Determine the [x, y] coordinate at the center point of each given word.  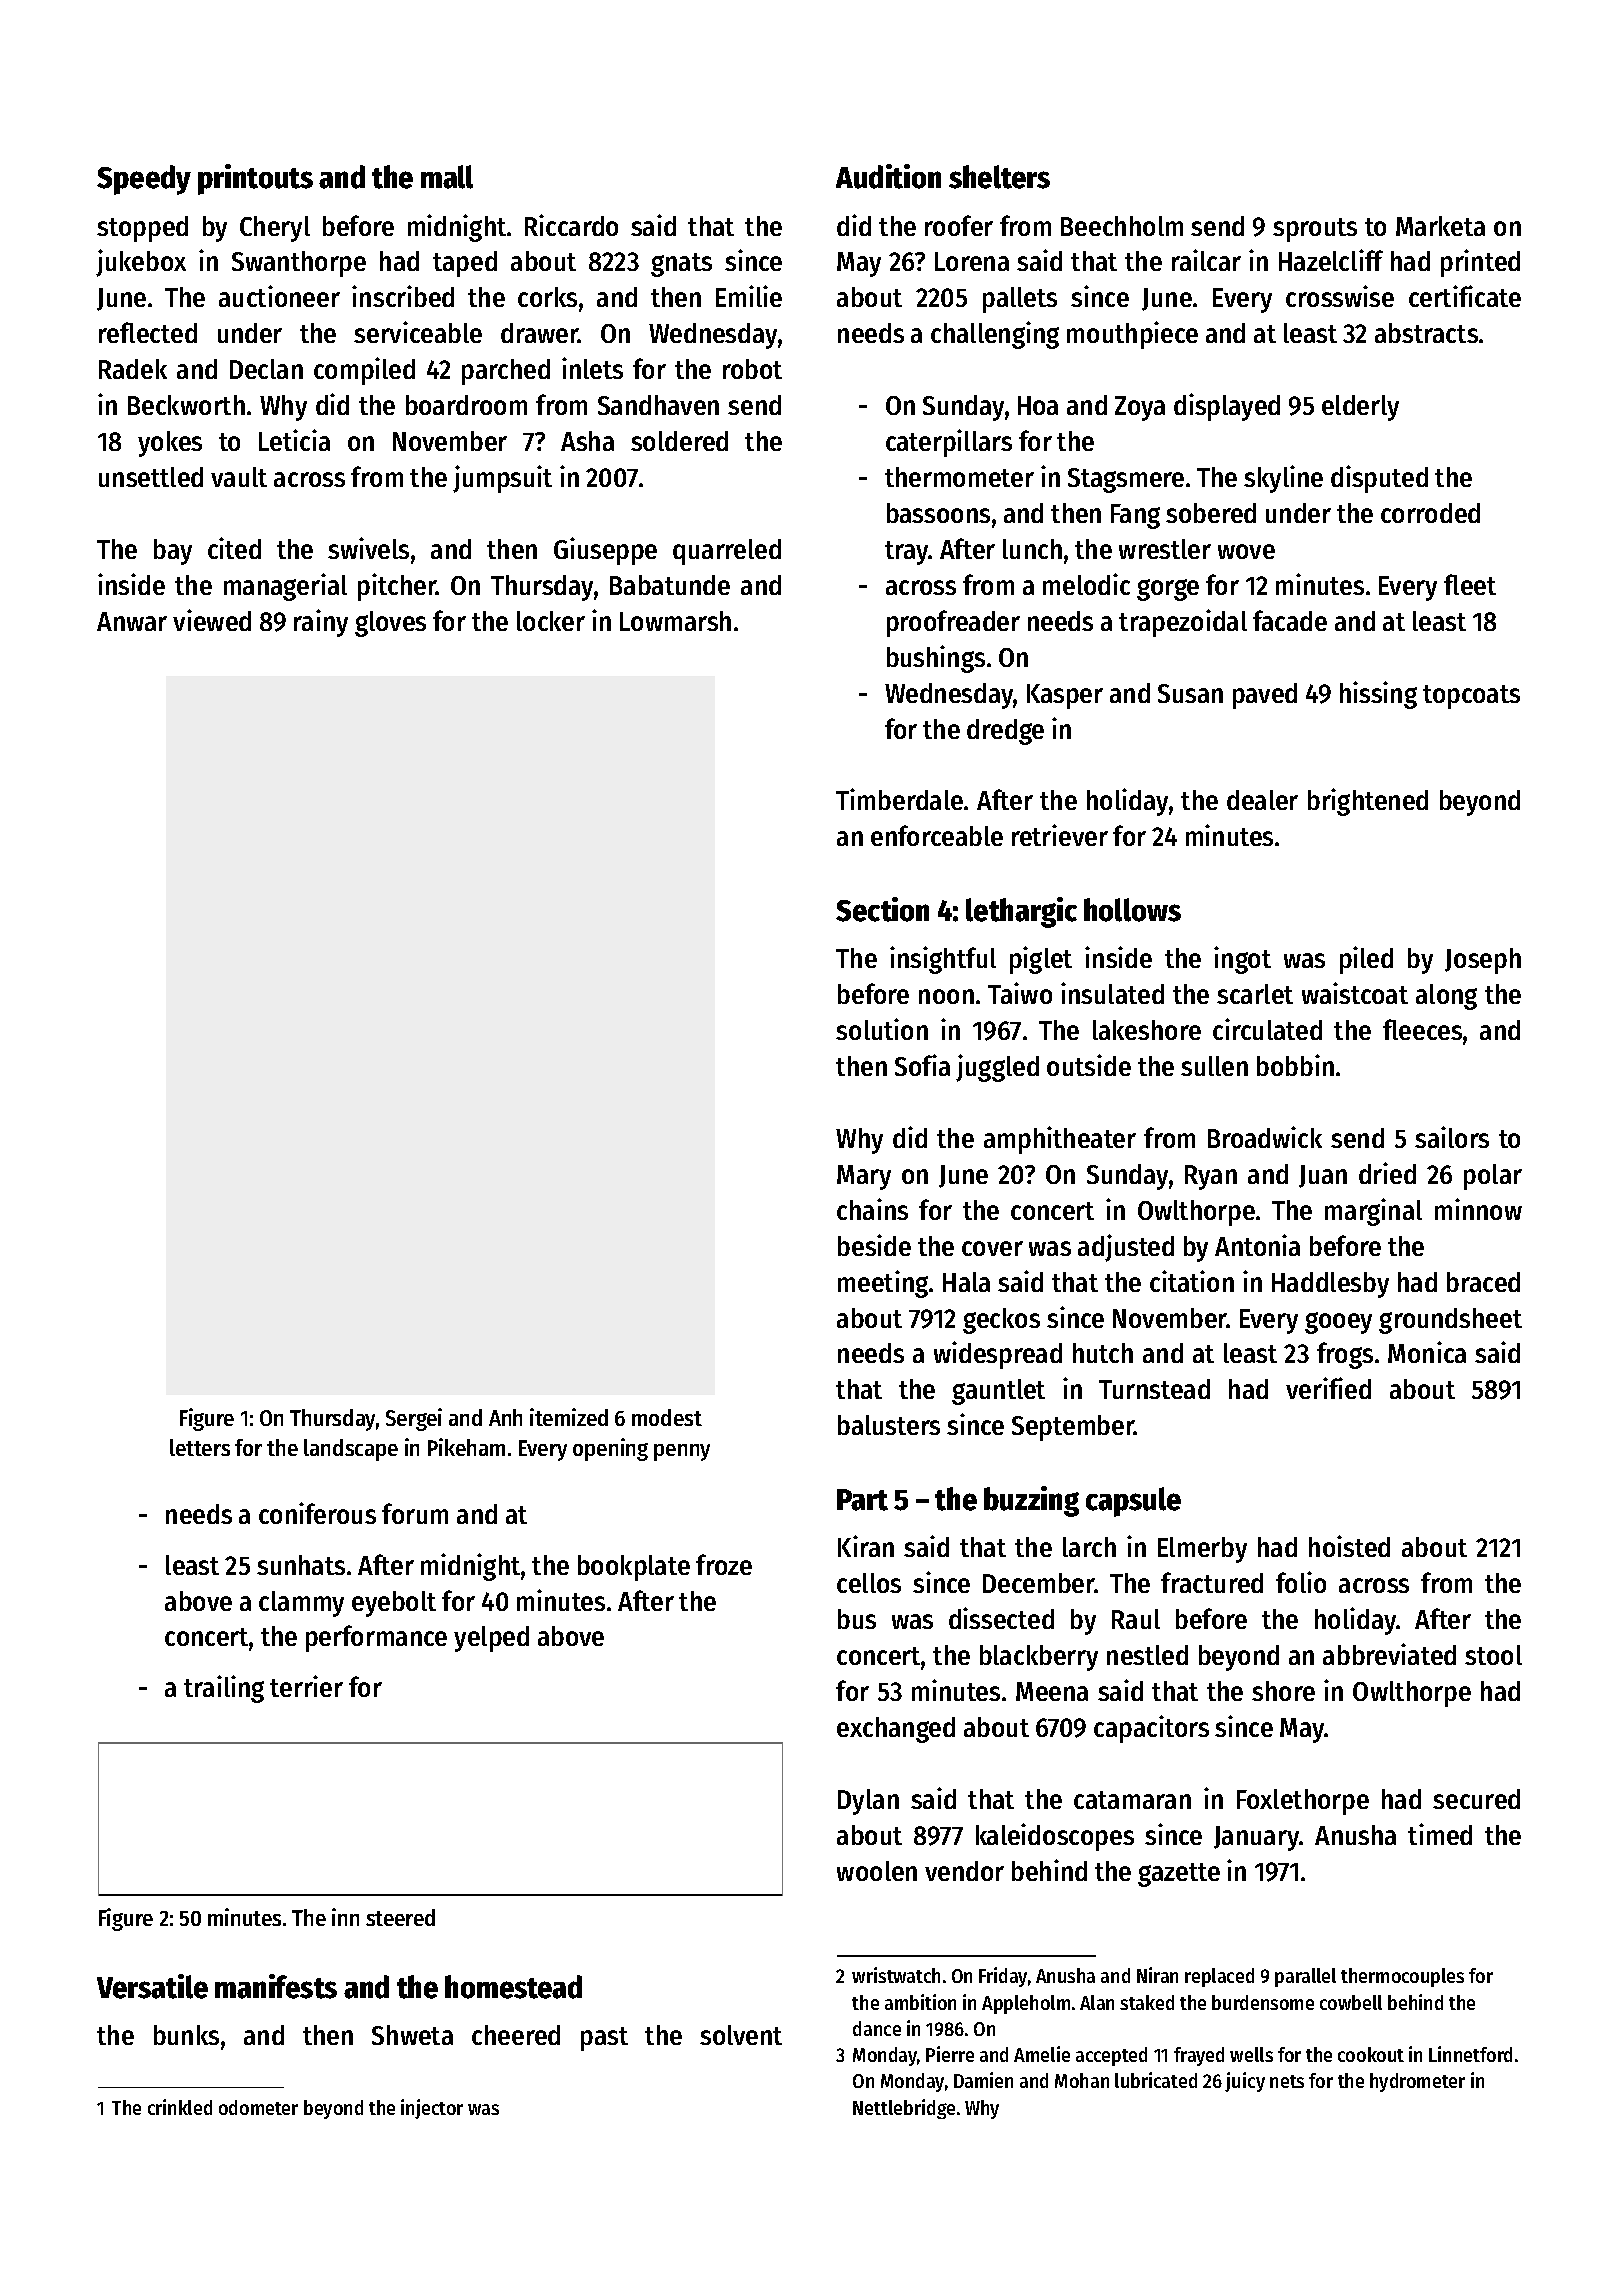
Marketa [1440, 226]
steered [400, 1917]
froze [724, 1564]
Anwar [132, 621]
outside [1089, 1065]
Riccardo [571, 225]
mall [447, 177]
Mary [864, 1177]
